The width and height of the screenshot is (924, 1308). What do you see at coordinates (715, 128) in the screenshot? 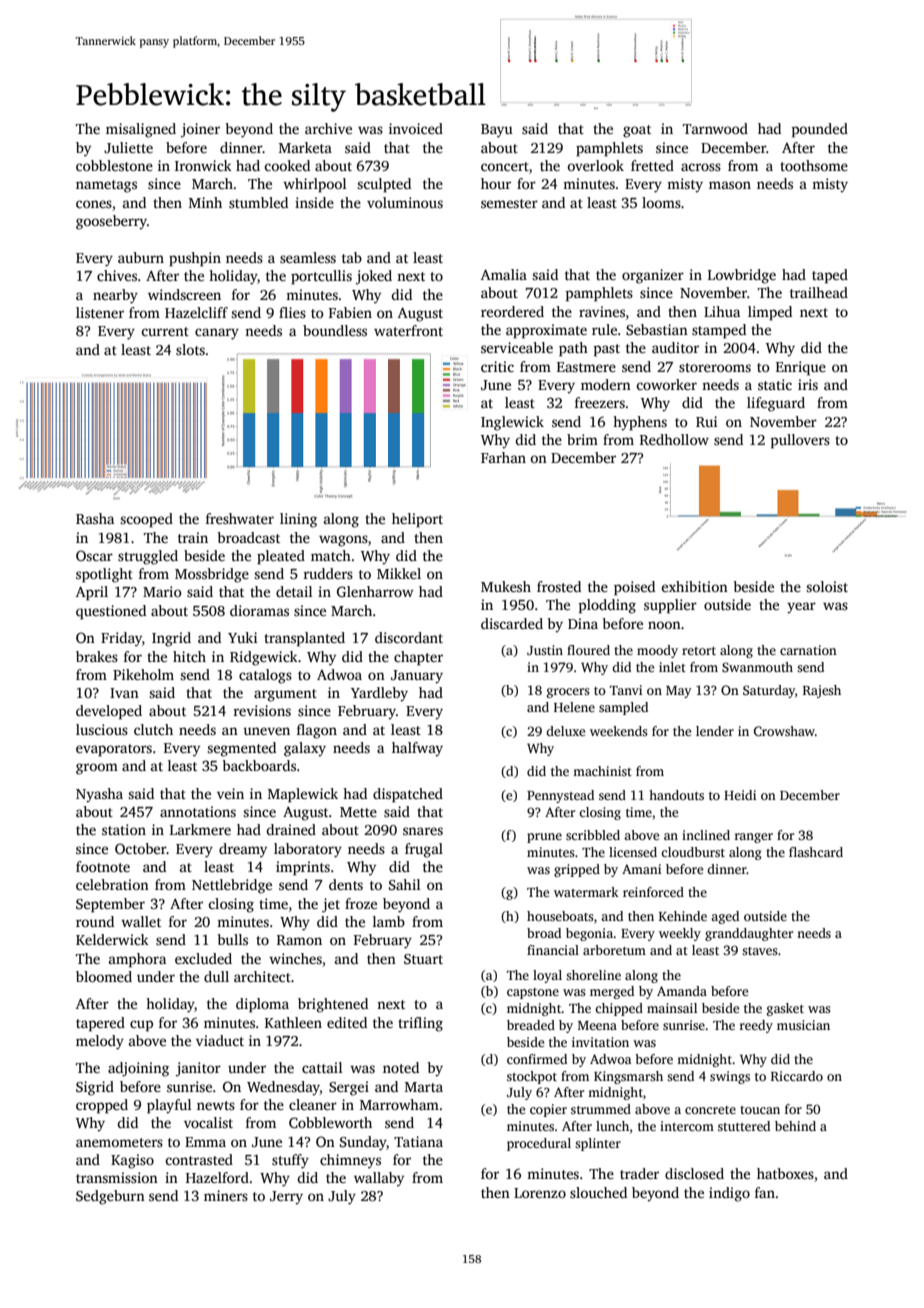
I see `Tarnwood` at bounding box center [715, 128].
